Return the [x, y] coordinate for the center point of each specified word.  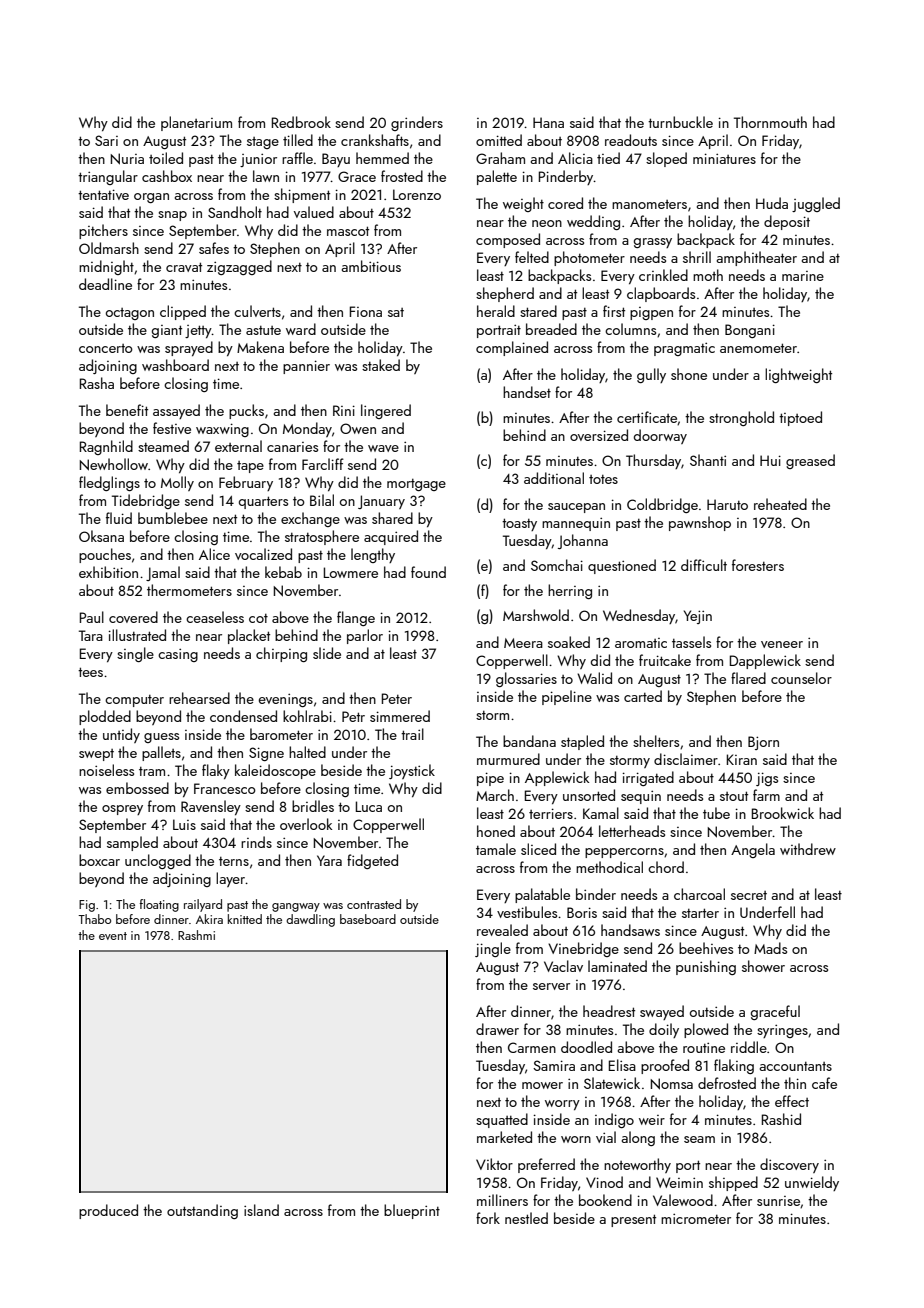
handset [527, 392]
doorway [660, 436]
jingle [493, 949]
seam [699, 1139]
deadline [105, 284]
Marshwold [536, 615]
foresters [758, 565]
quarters [263, 502]
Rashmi [196, 935]
